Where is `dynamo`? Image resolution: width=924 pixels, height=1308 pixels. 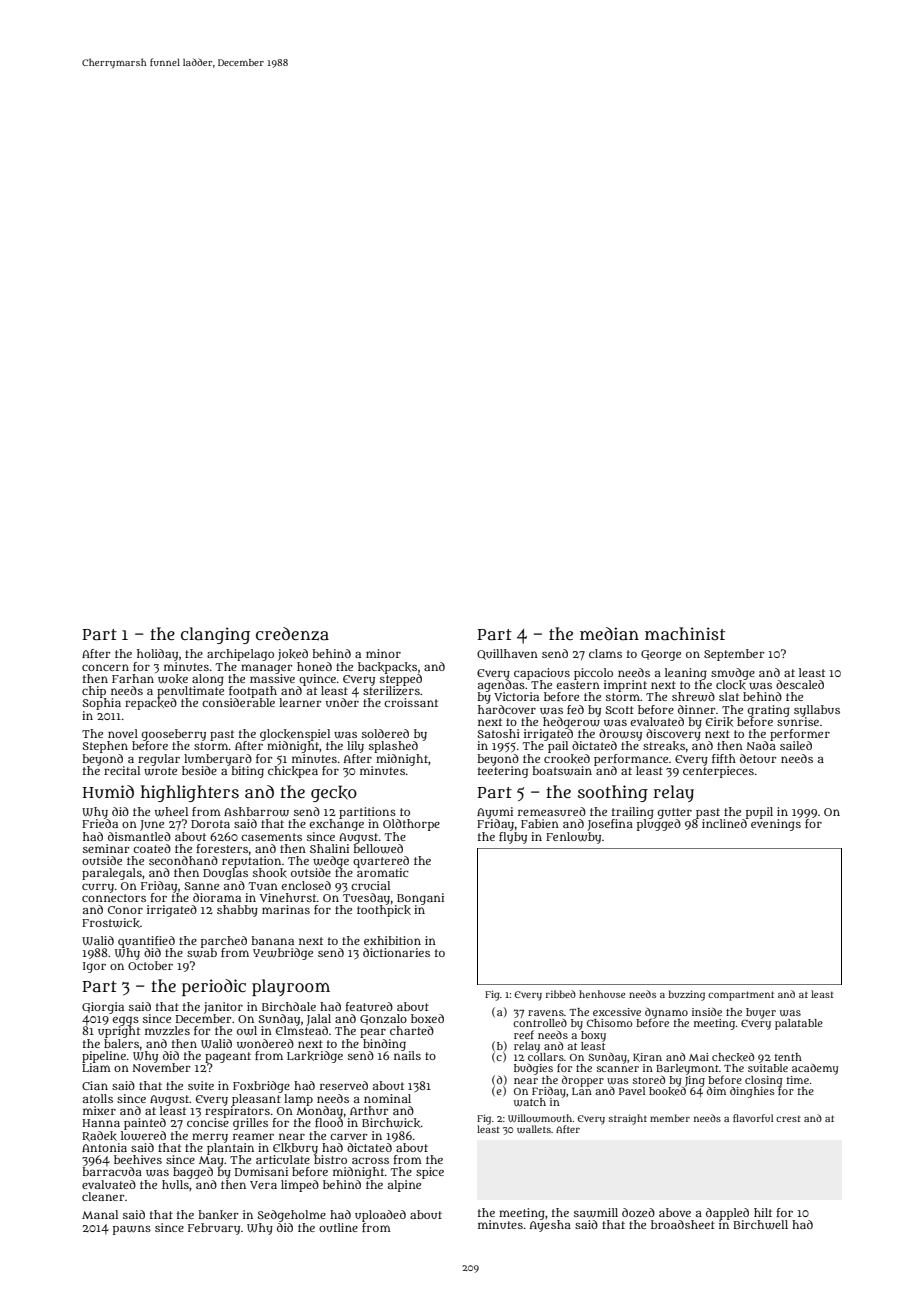 dynamo is located at coordinates (666, 1013).
